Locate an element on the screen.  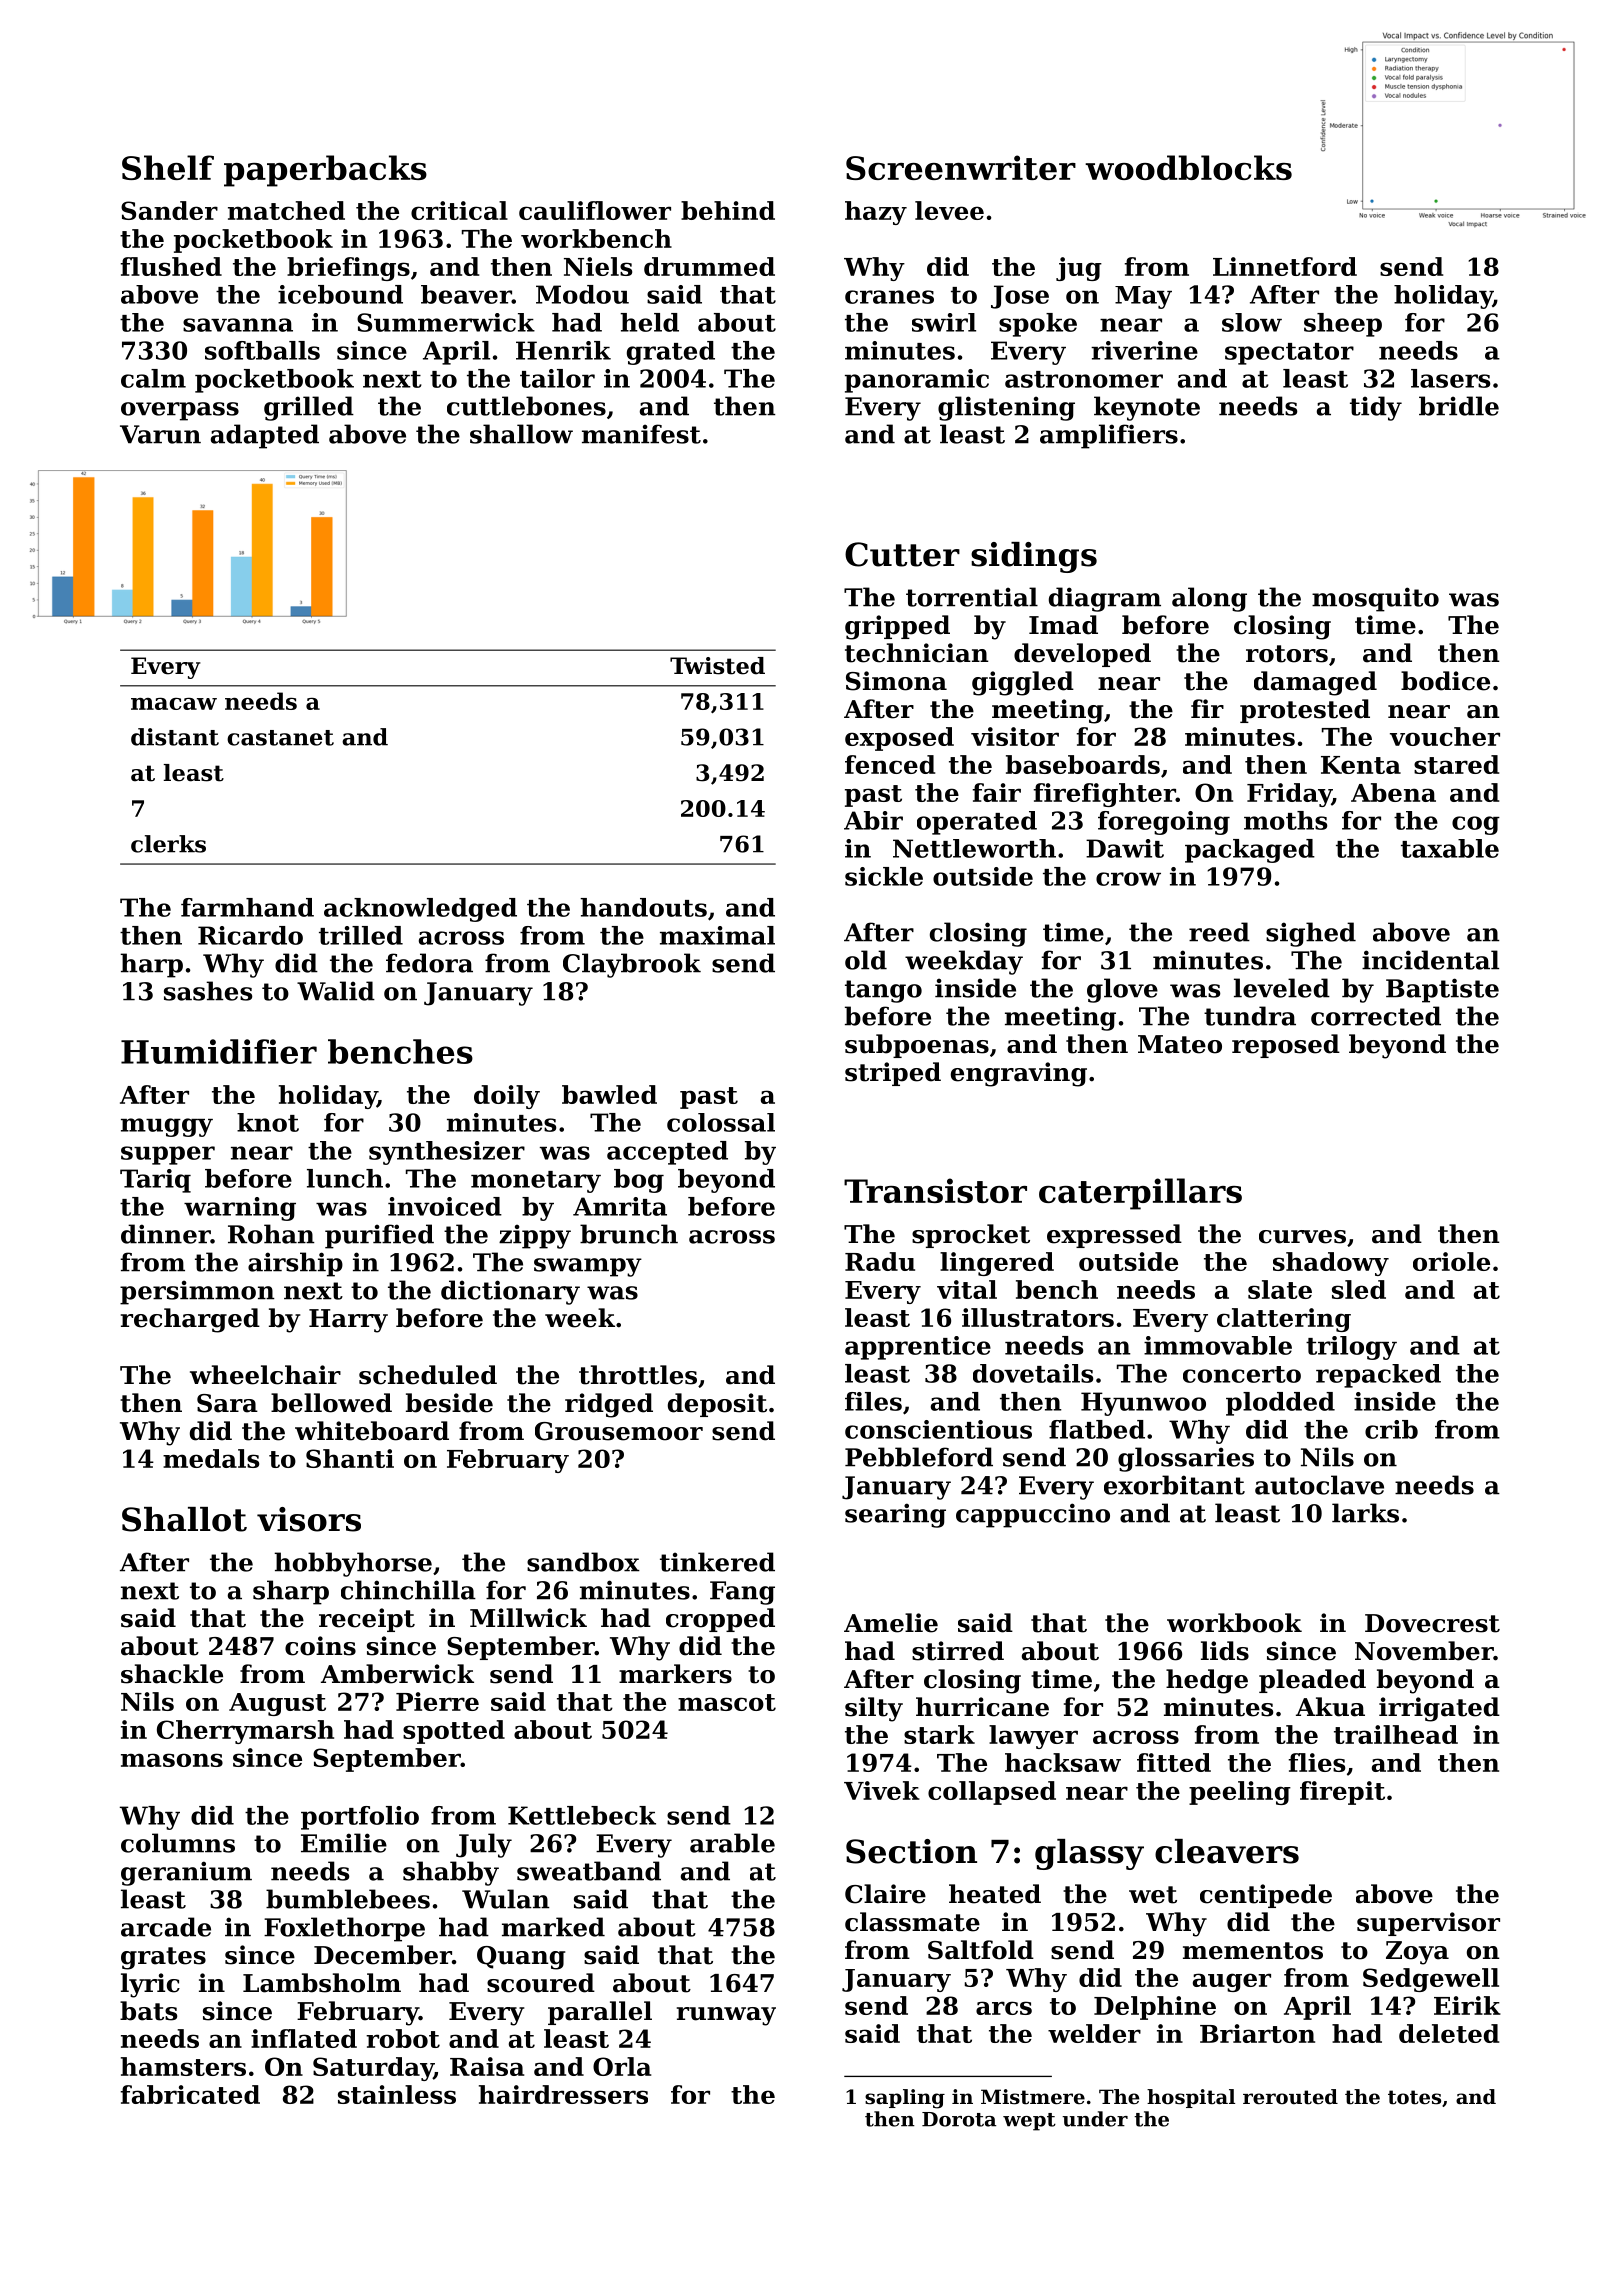
fabricated is located at coordinates (190, 2094).
